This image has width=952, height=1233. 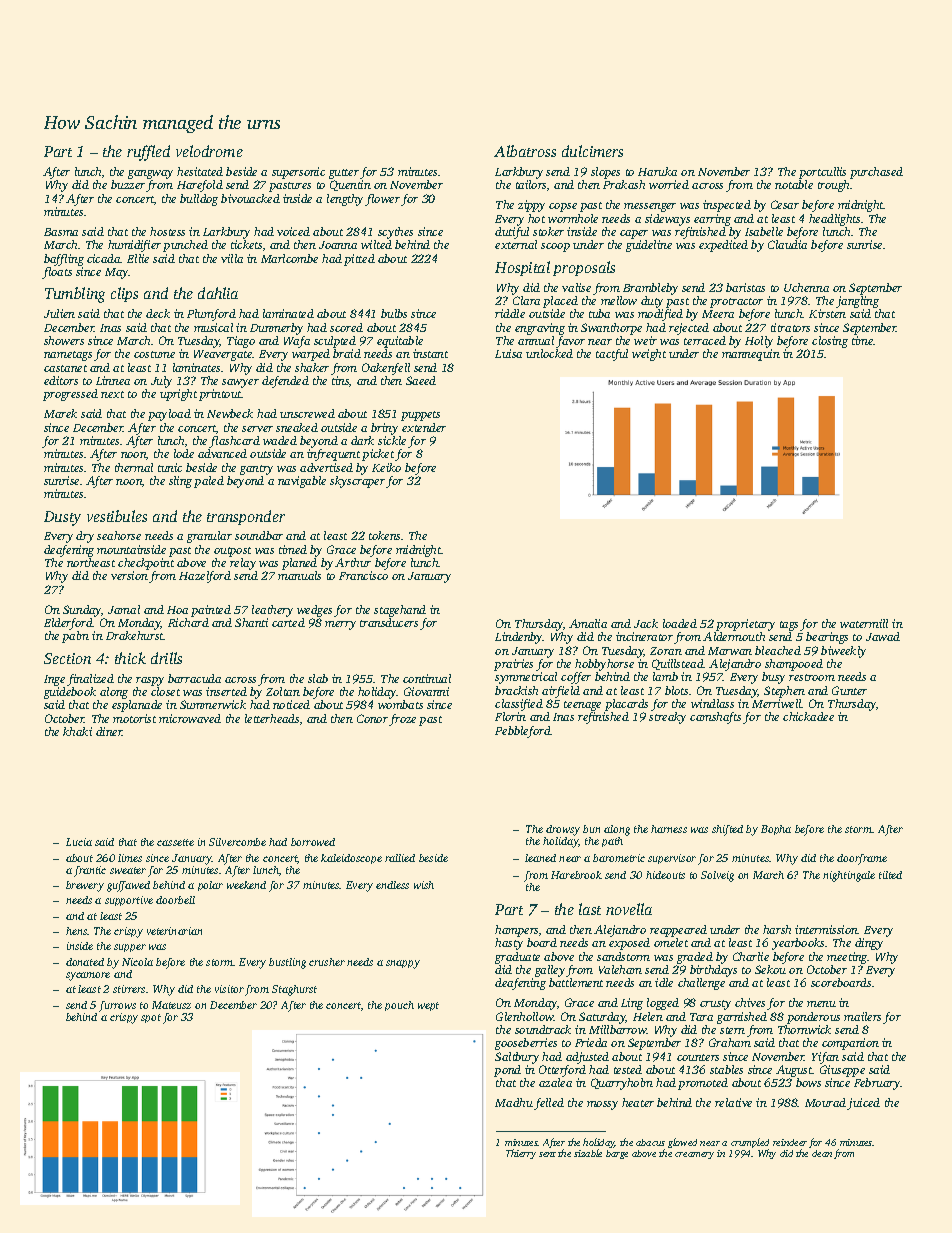 What do you see at coordinates (794, 184) in the image?
I see `notable` at bounding box center [794, 184].
